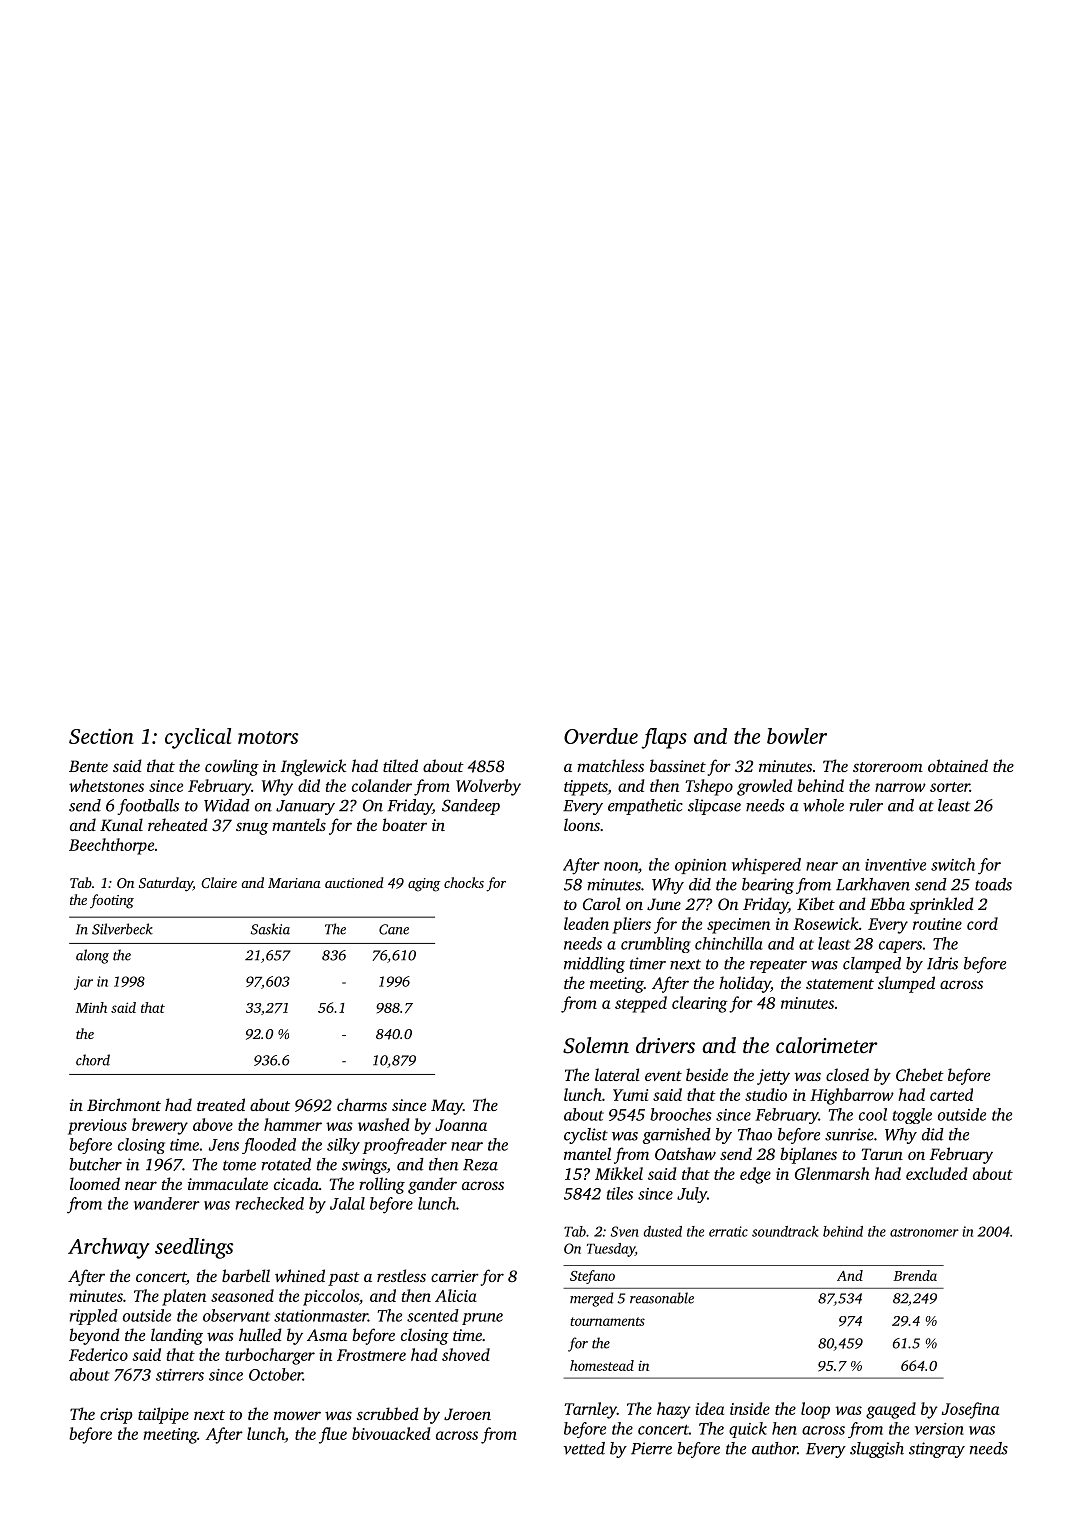 The image size is (1085, 1535). What do you see at coordinates (950, 787) in the page?
I see `sorter` at bounding box center [950, 787].
